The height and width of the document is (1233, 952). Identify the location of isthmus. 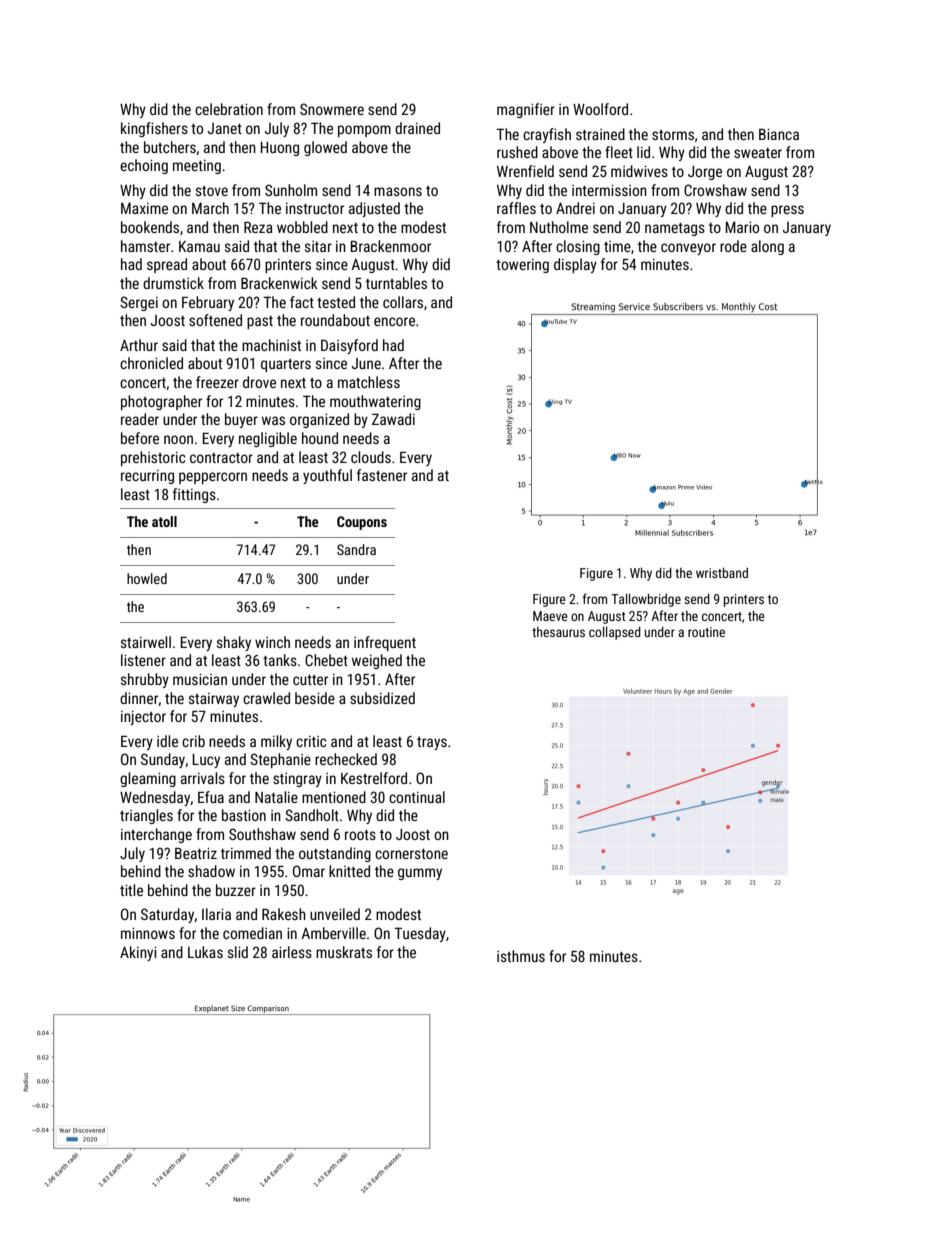
(521, 956).
